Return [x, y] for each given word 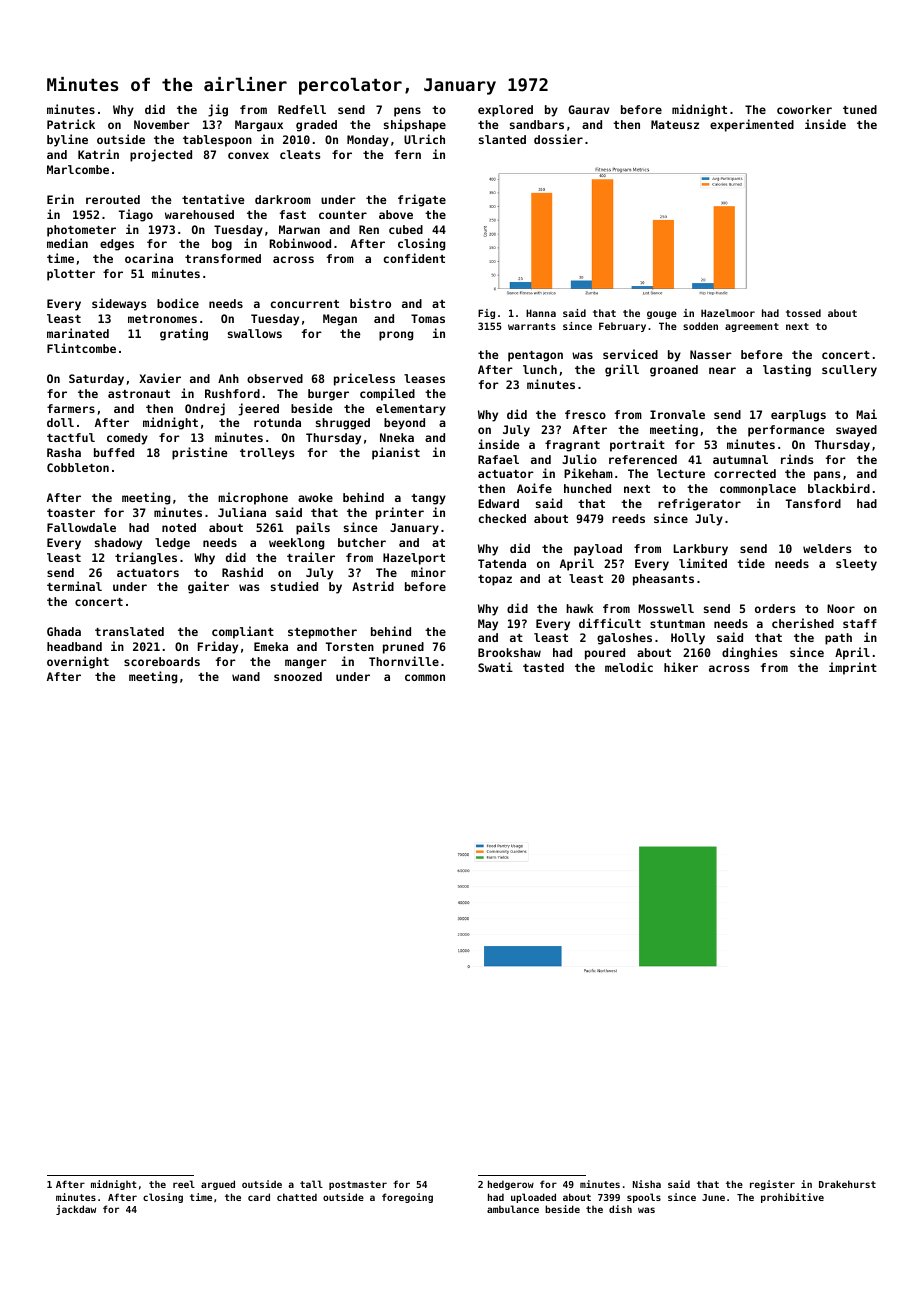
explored [505, 111]
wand [246, 676]
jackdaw [76, 1210]
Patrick [71, 124]
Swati [495, 667]
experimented [752, 125]
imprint [853, 668]
